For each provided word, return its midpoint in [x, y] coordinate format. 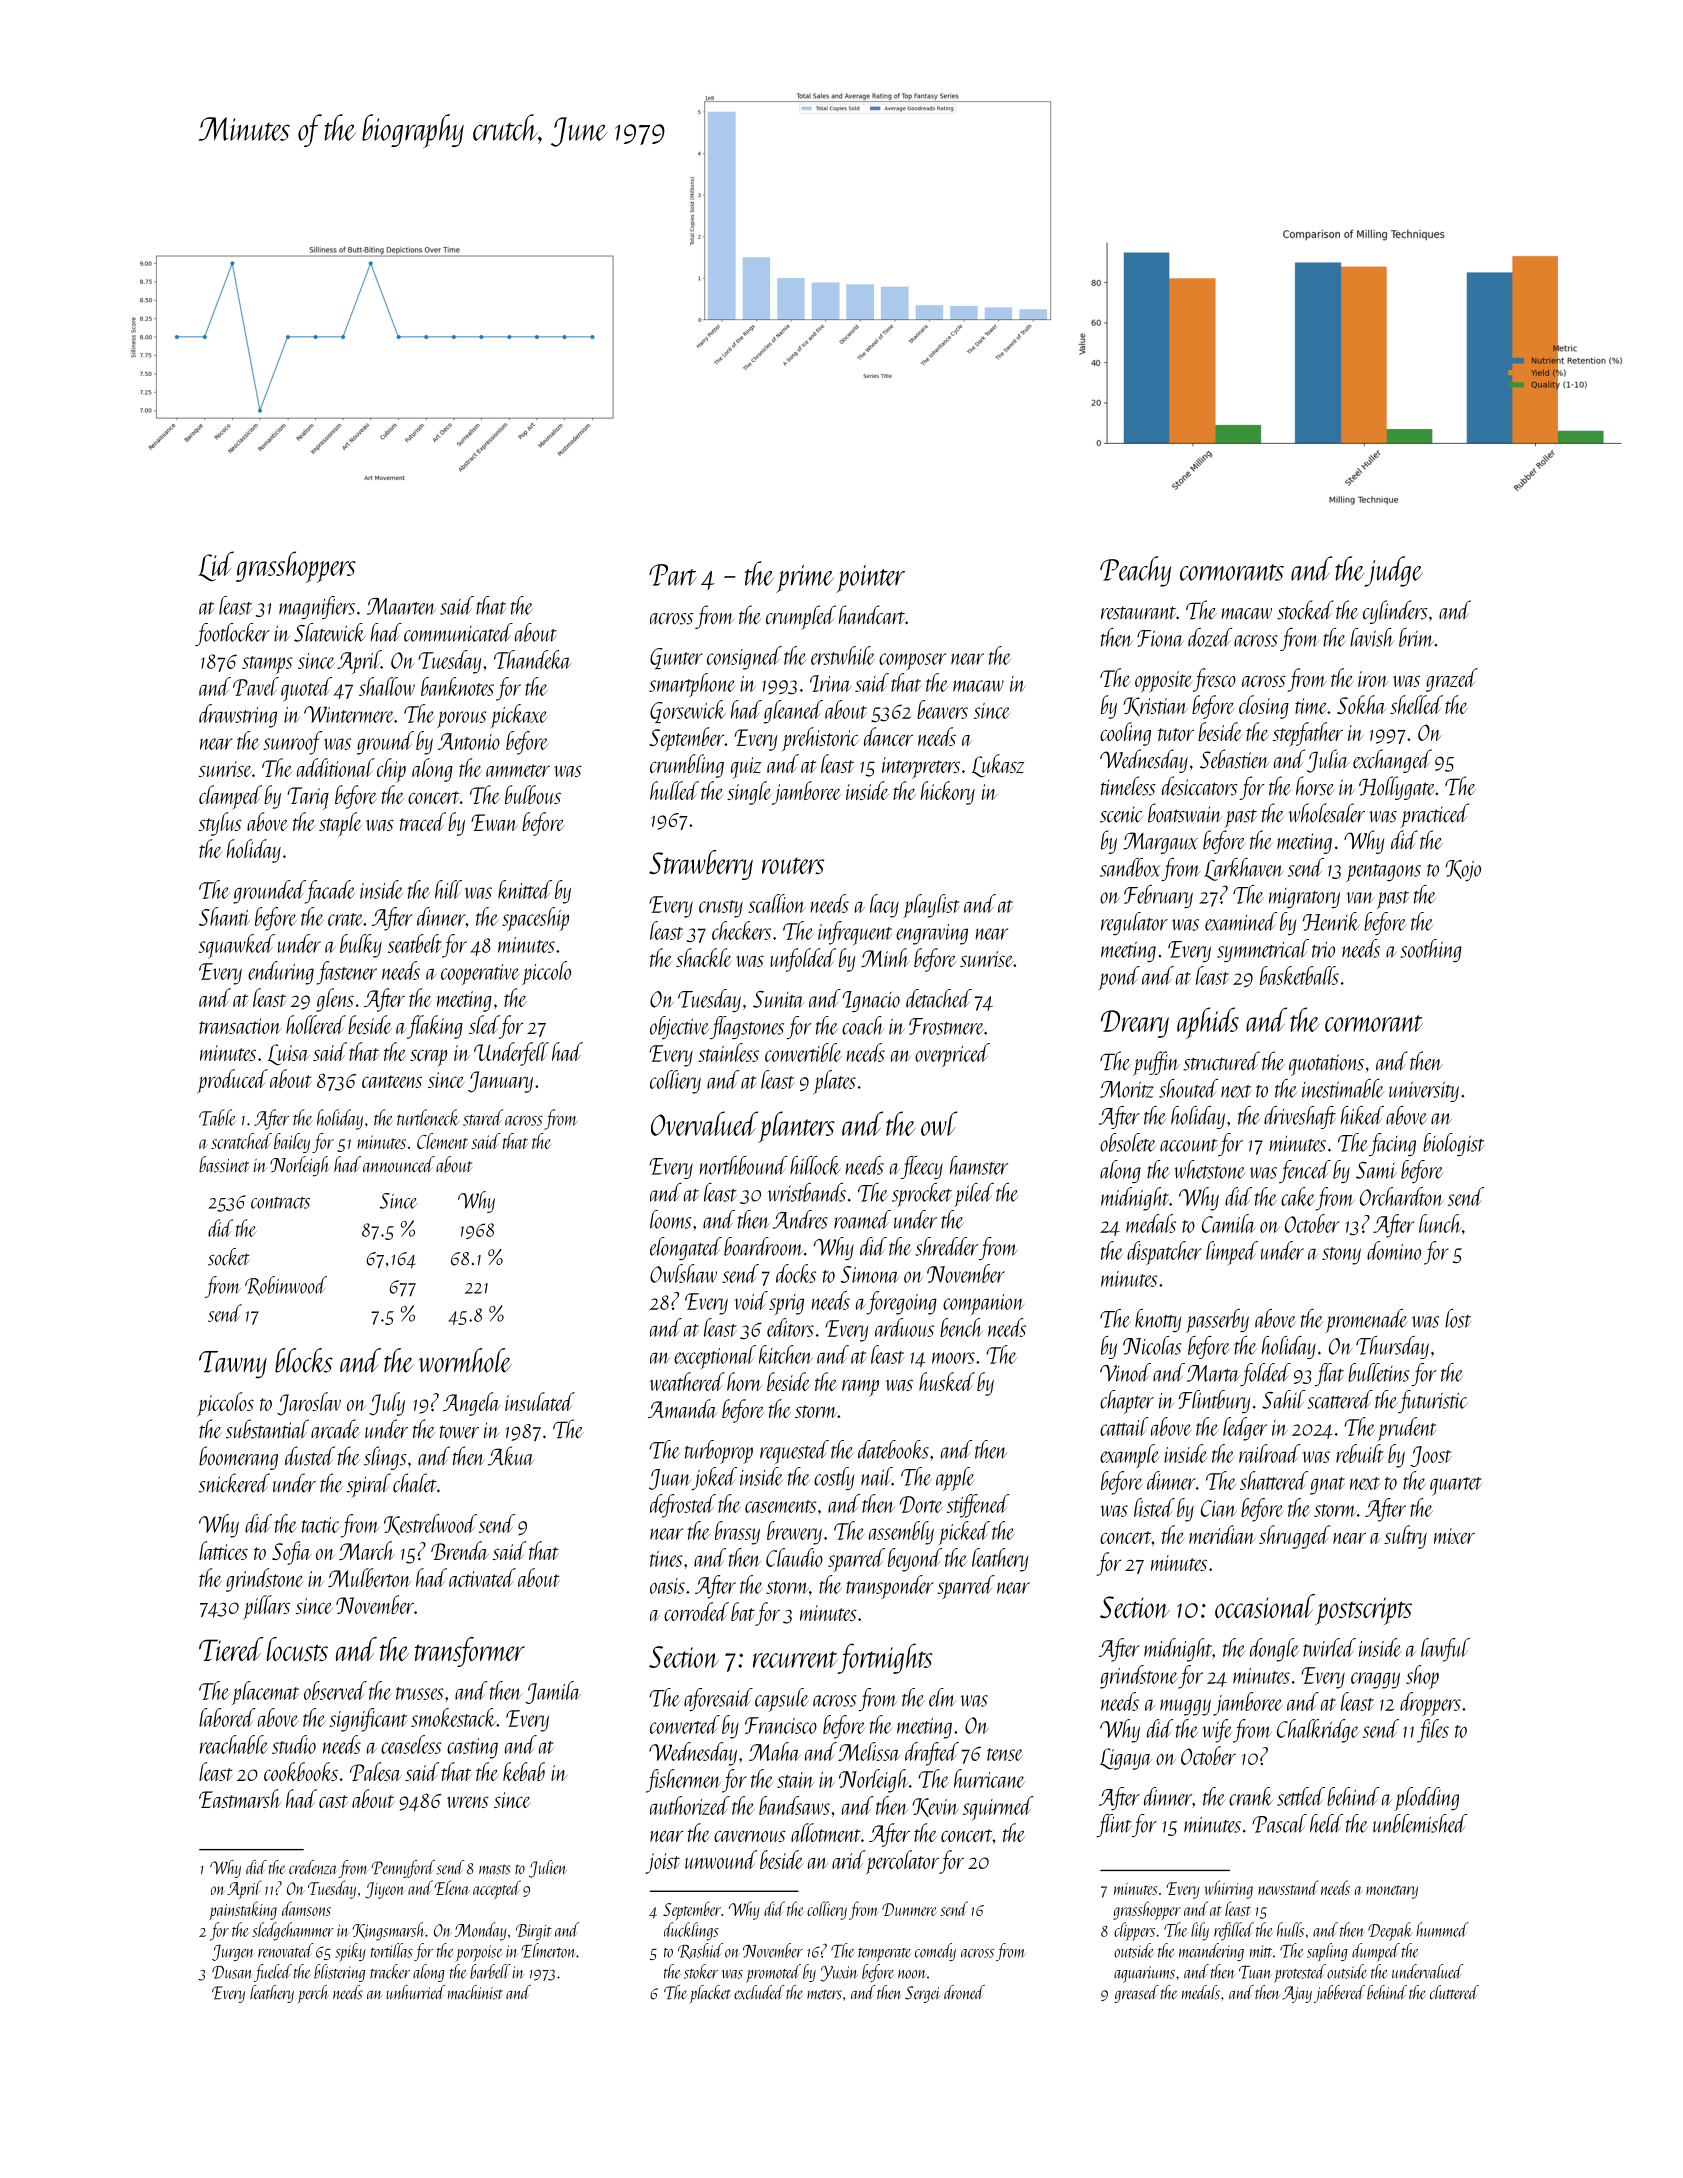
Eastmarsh [240, 1798]
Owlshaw [683, 1273]
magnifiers [317, 607]
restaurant [1138, 613]
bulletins [1378, 1372]
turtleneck [428, 1117]
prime [805, 579]
